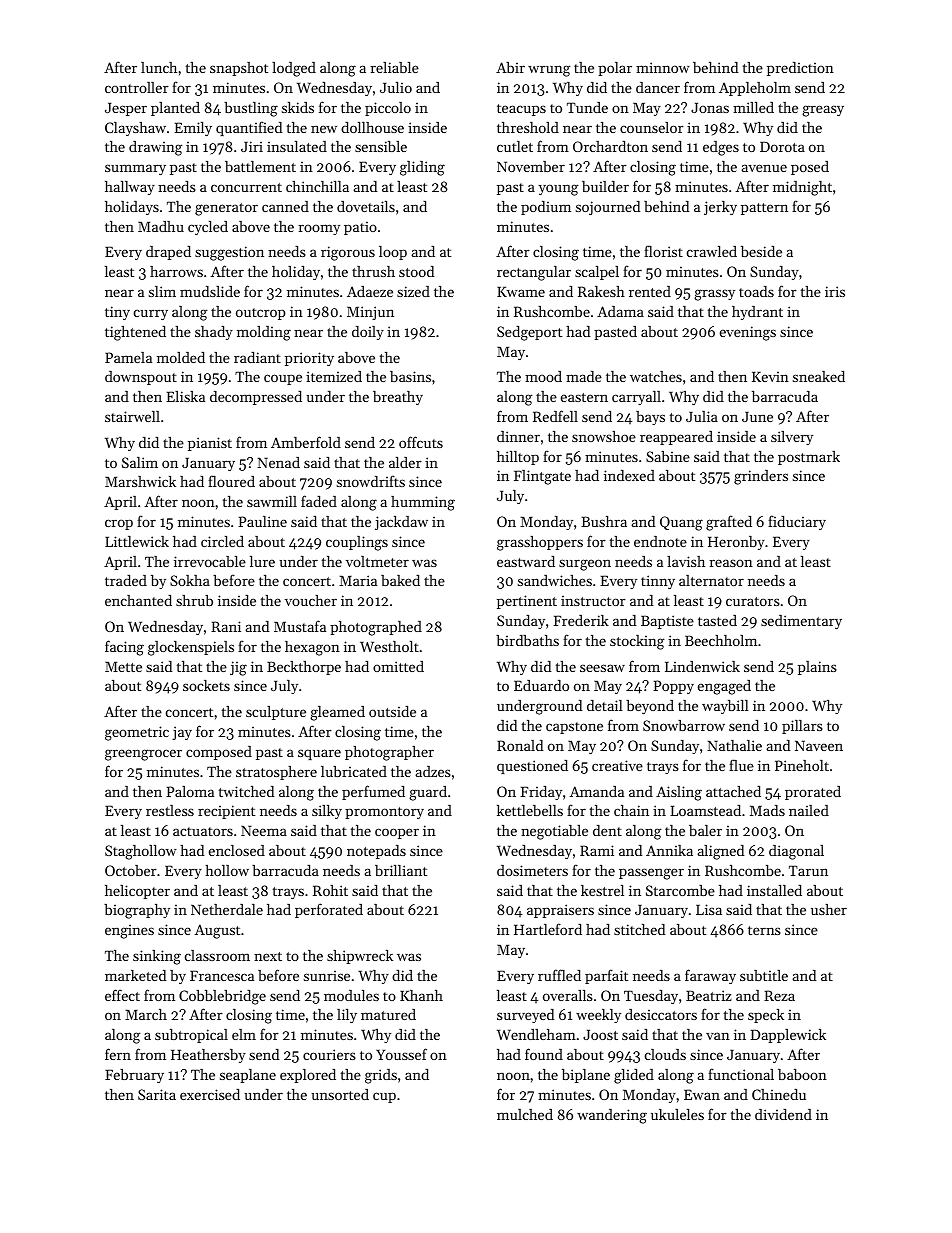  What do you see at coordinates (548, 929) in the screenshot?
I see `Hartleford` at bounding box center [548, 929].
